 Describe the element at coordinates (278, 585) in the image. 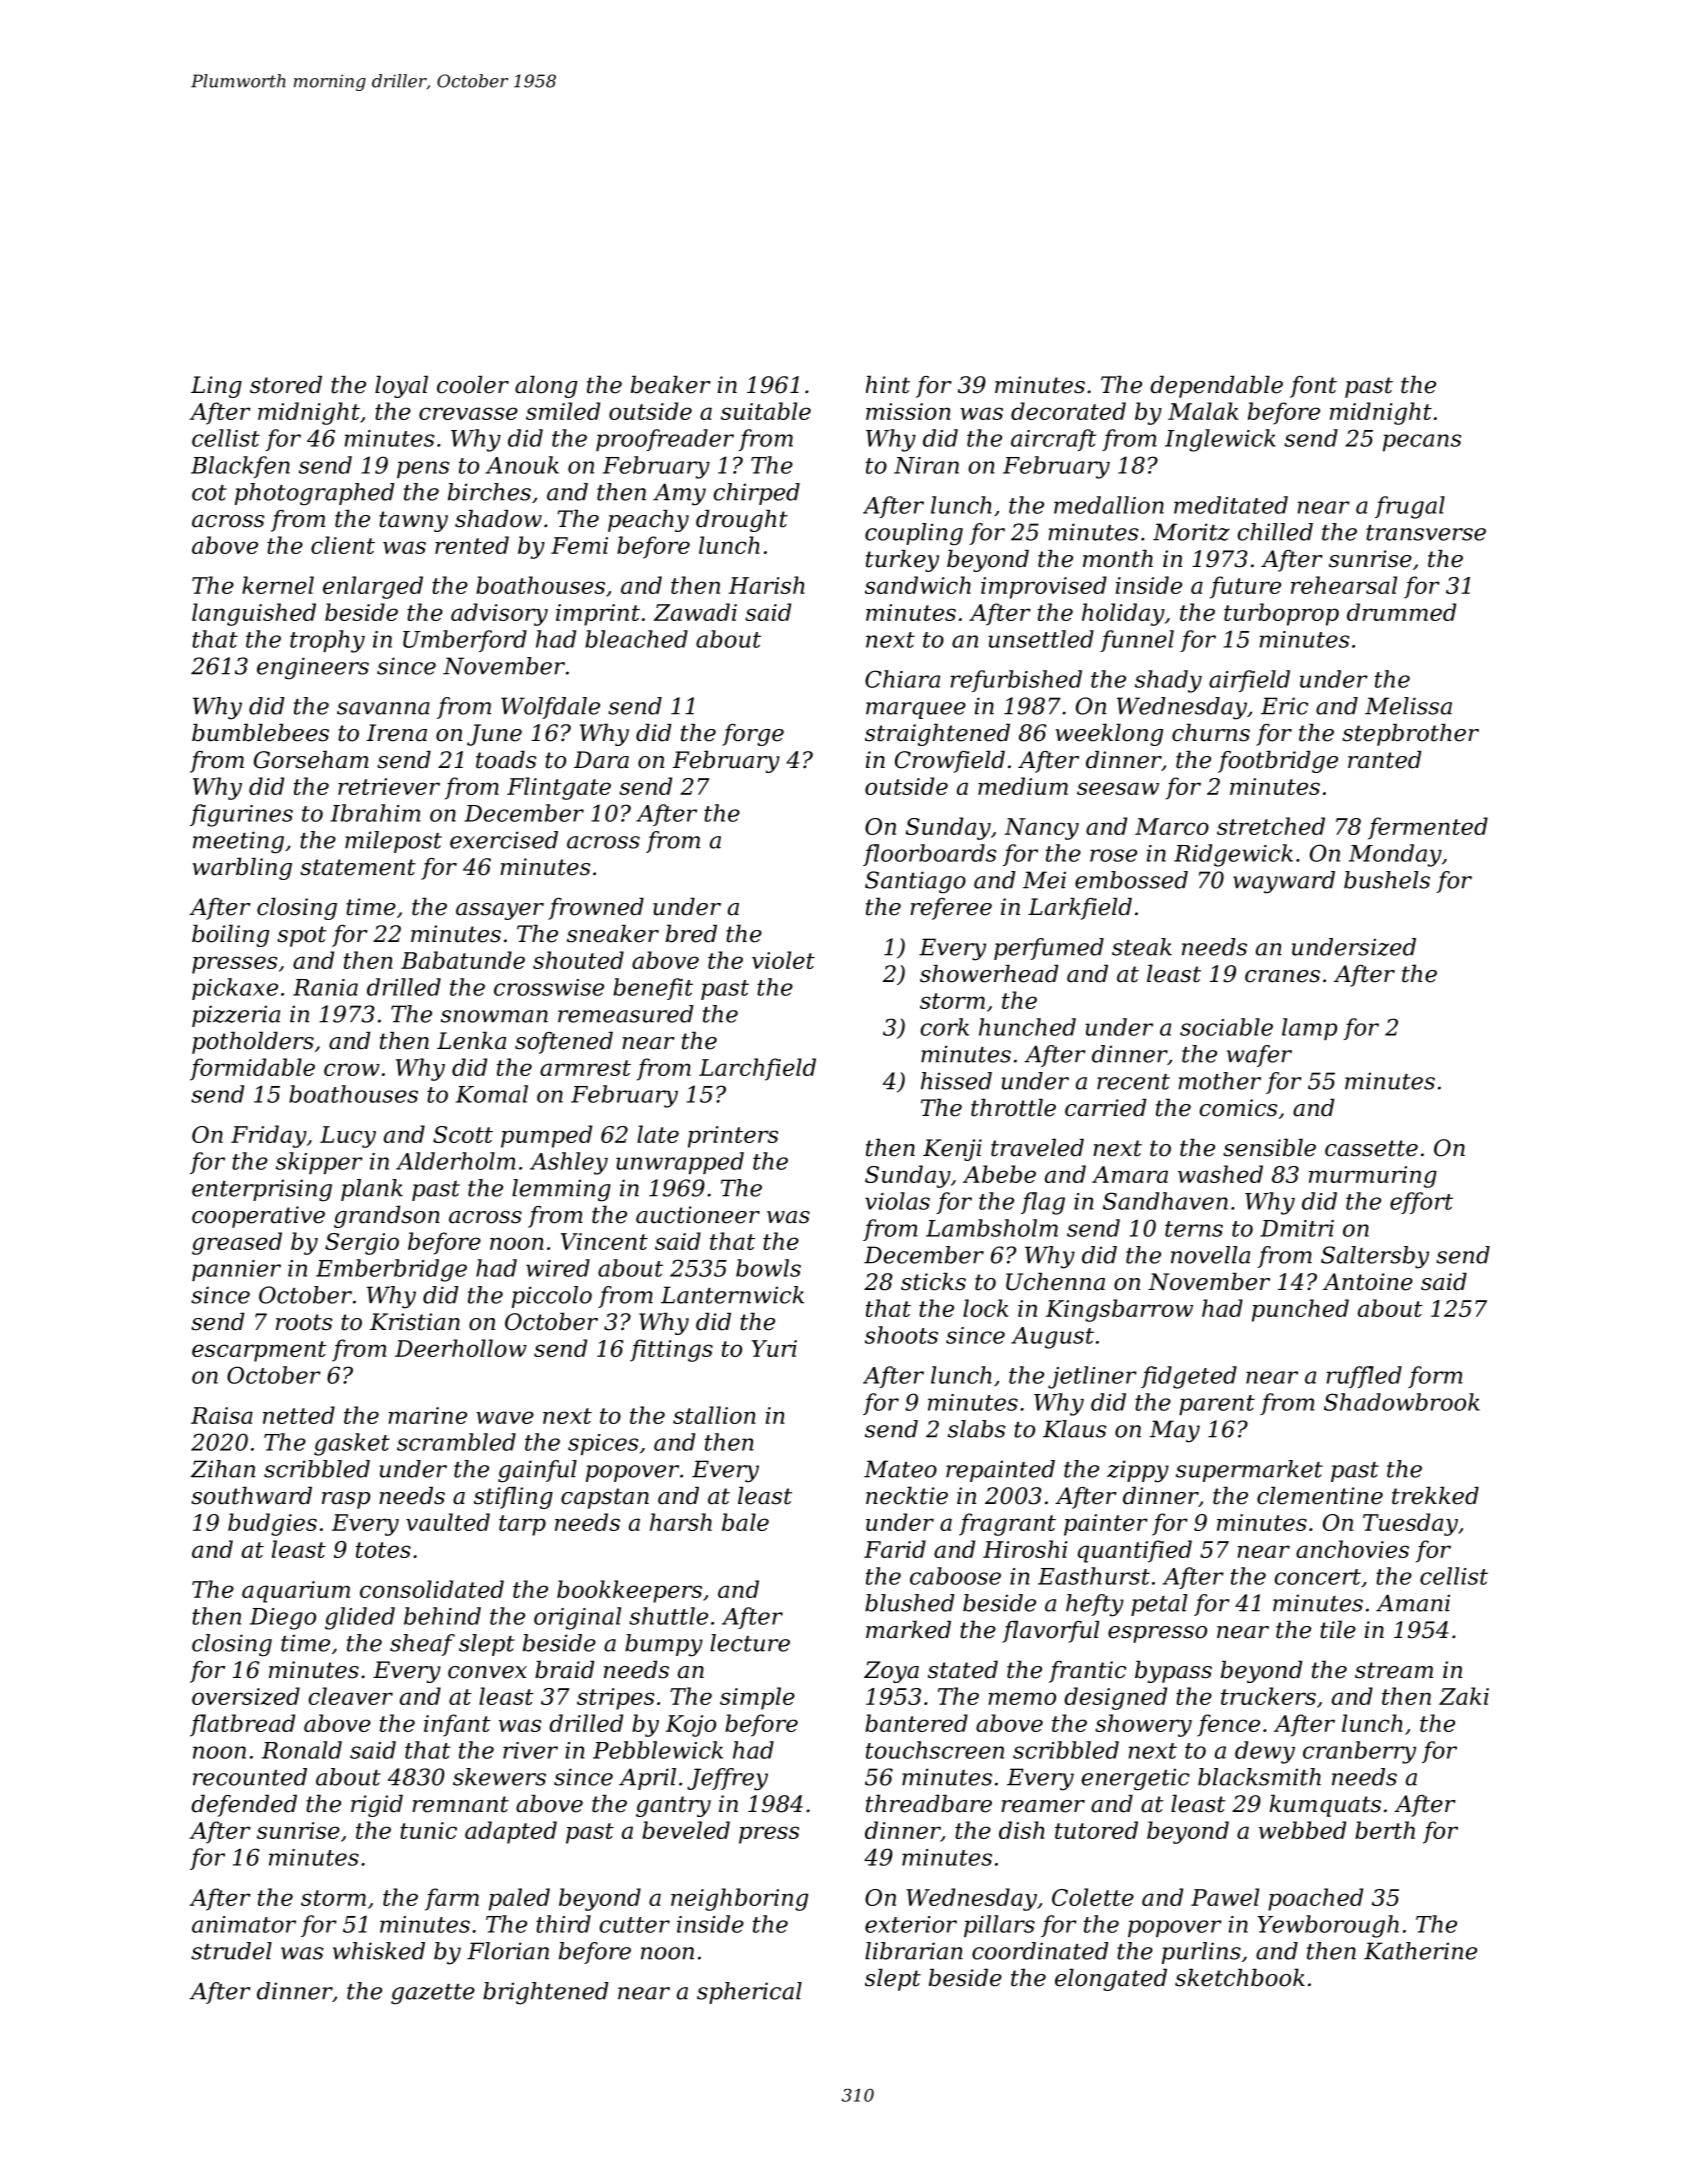

I see `kernel` at that location.
